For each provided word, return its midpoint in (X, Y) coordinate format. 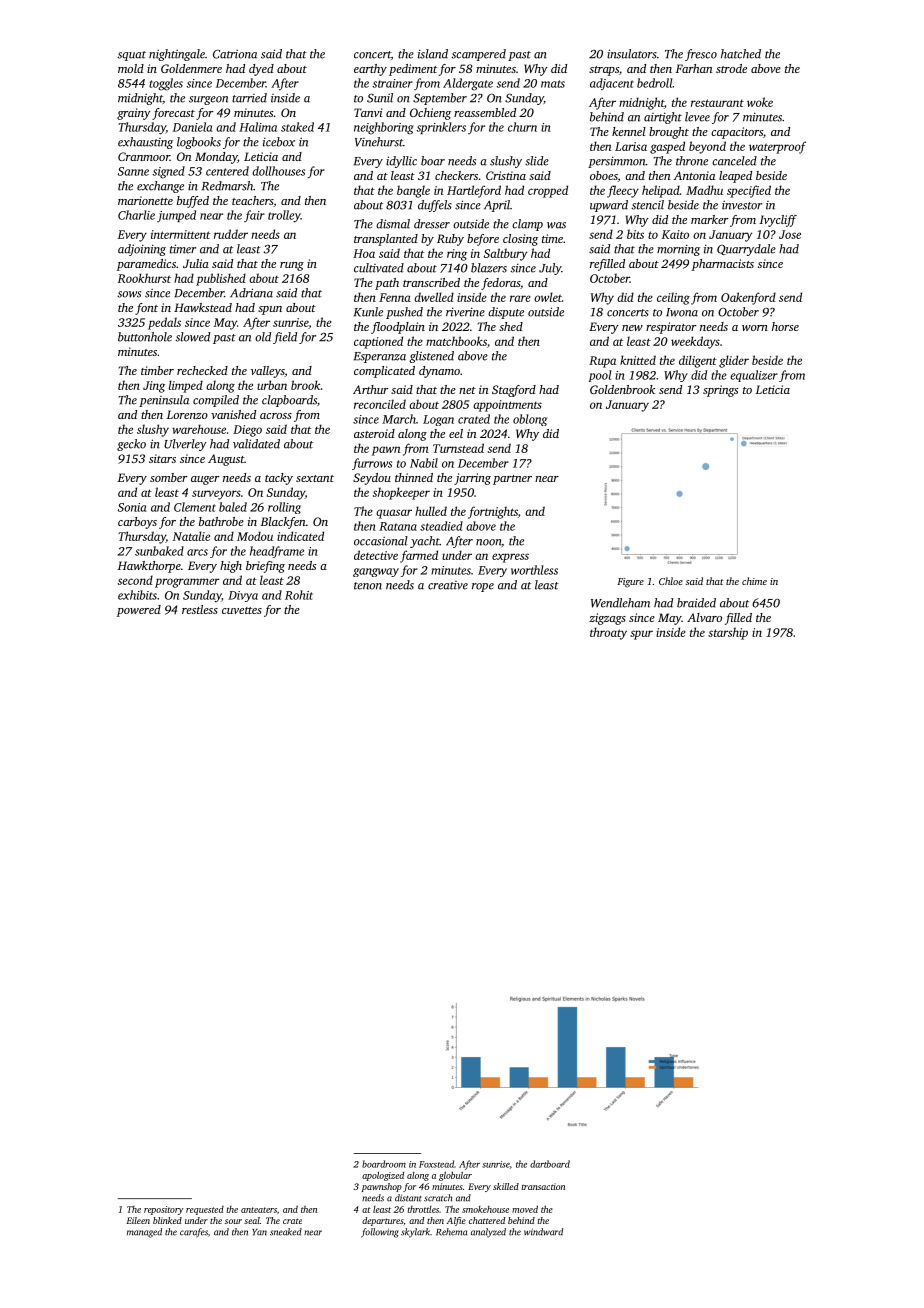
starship (728, 633)
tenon (368, 586)
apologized (383, 1176)
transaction (543, 1186)
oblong (530, 420)
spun (270, 310)
